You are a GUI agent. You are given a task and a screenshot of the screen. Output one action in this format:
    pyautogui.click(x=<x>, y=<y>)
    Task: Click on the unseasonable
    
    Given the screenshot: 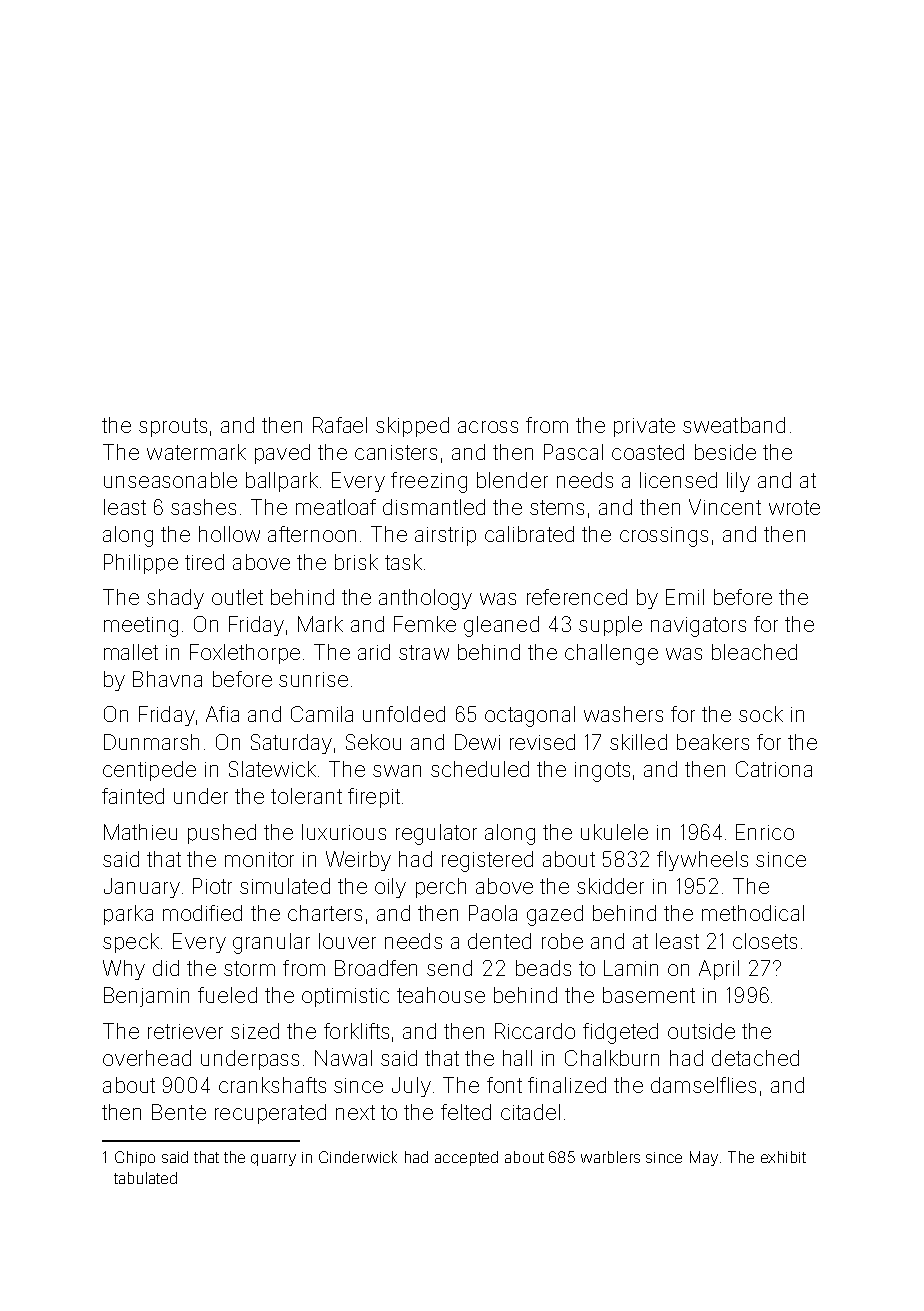 What is the action you would take?
    pyautogui.click(x=170, y=480)
